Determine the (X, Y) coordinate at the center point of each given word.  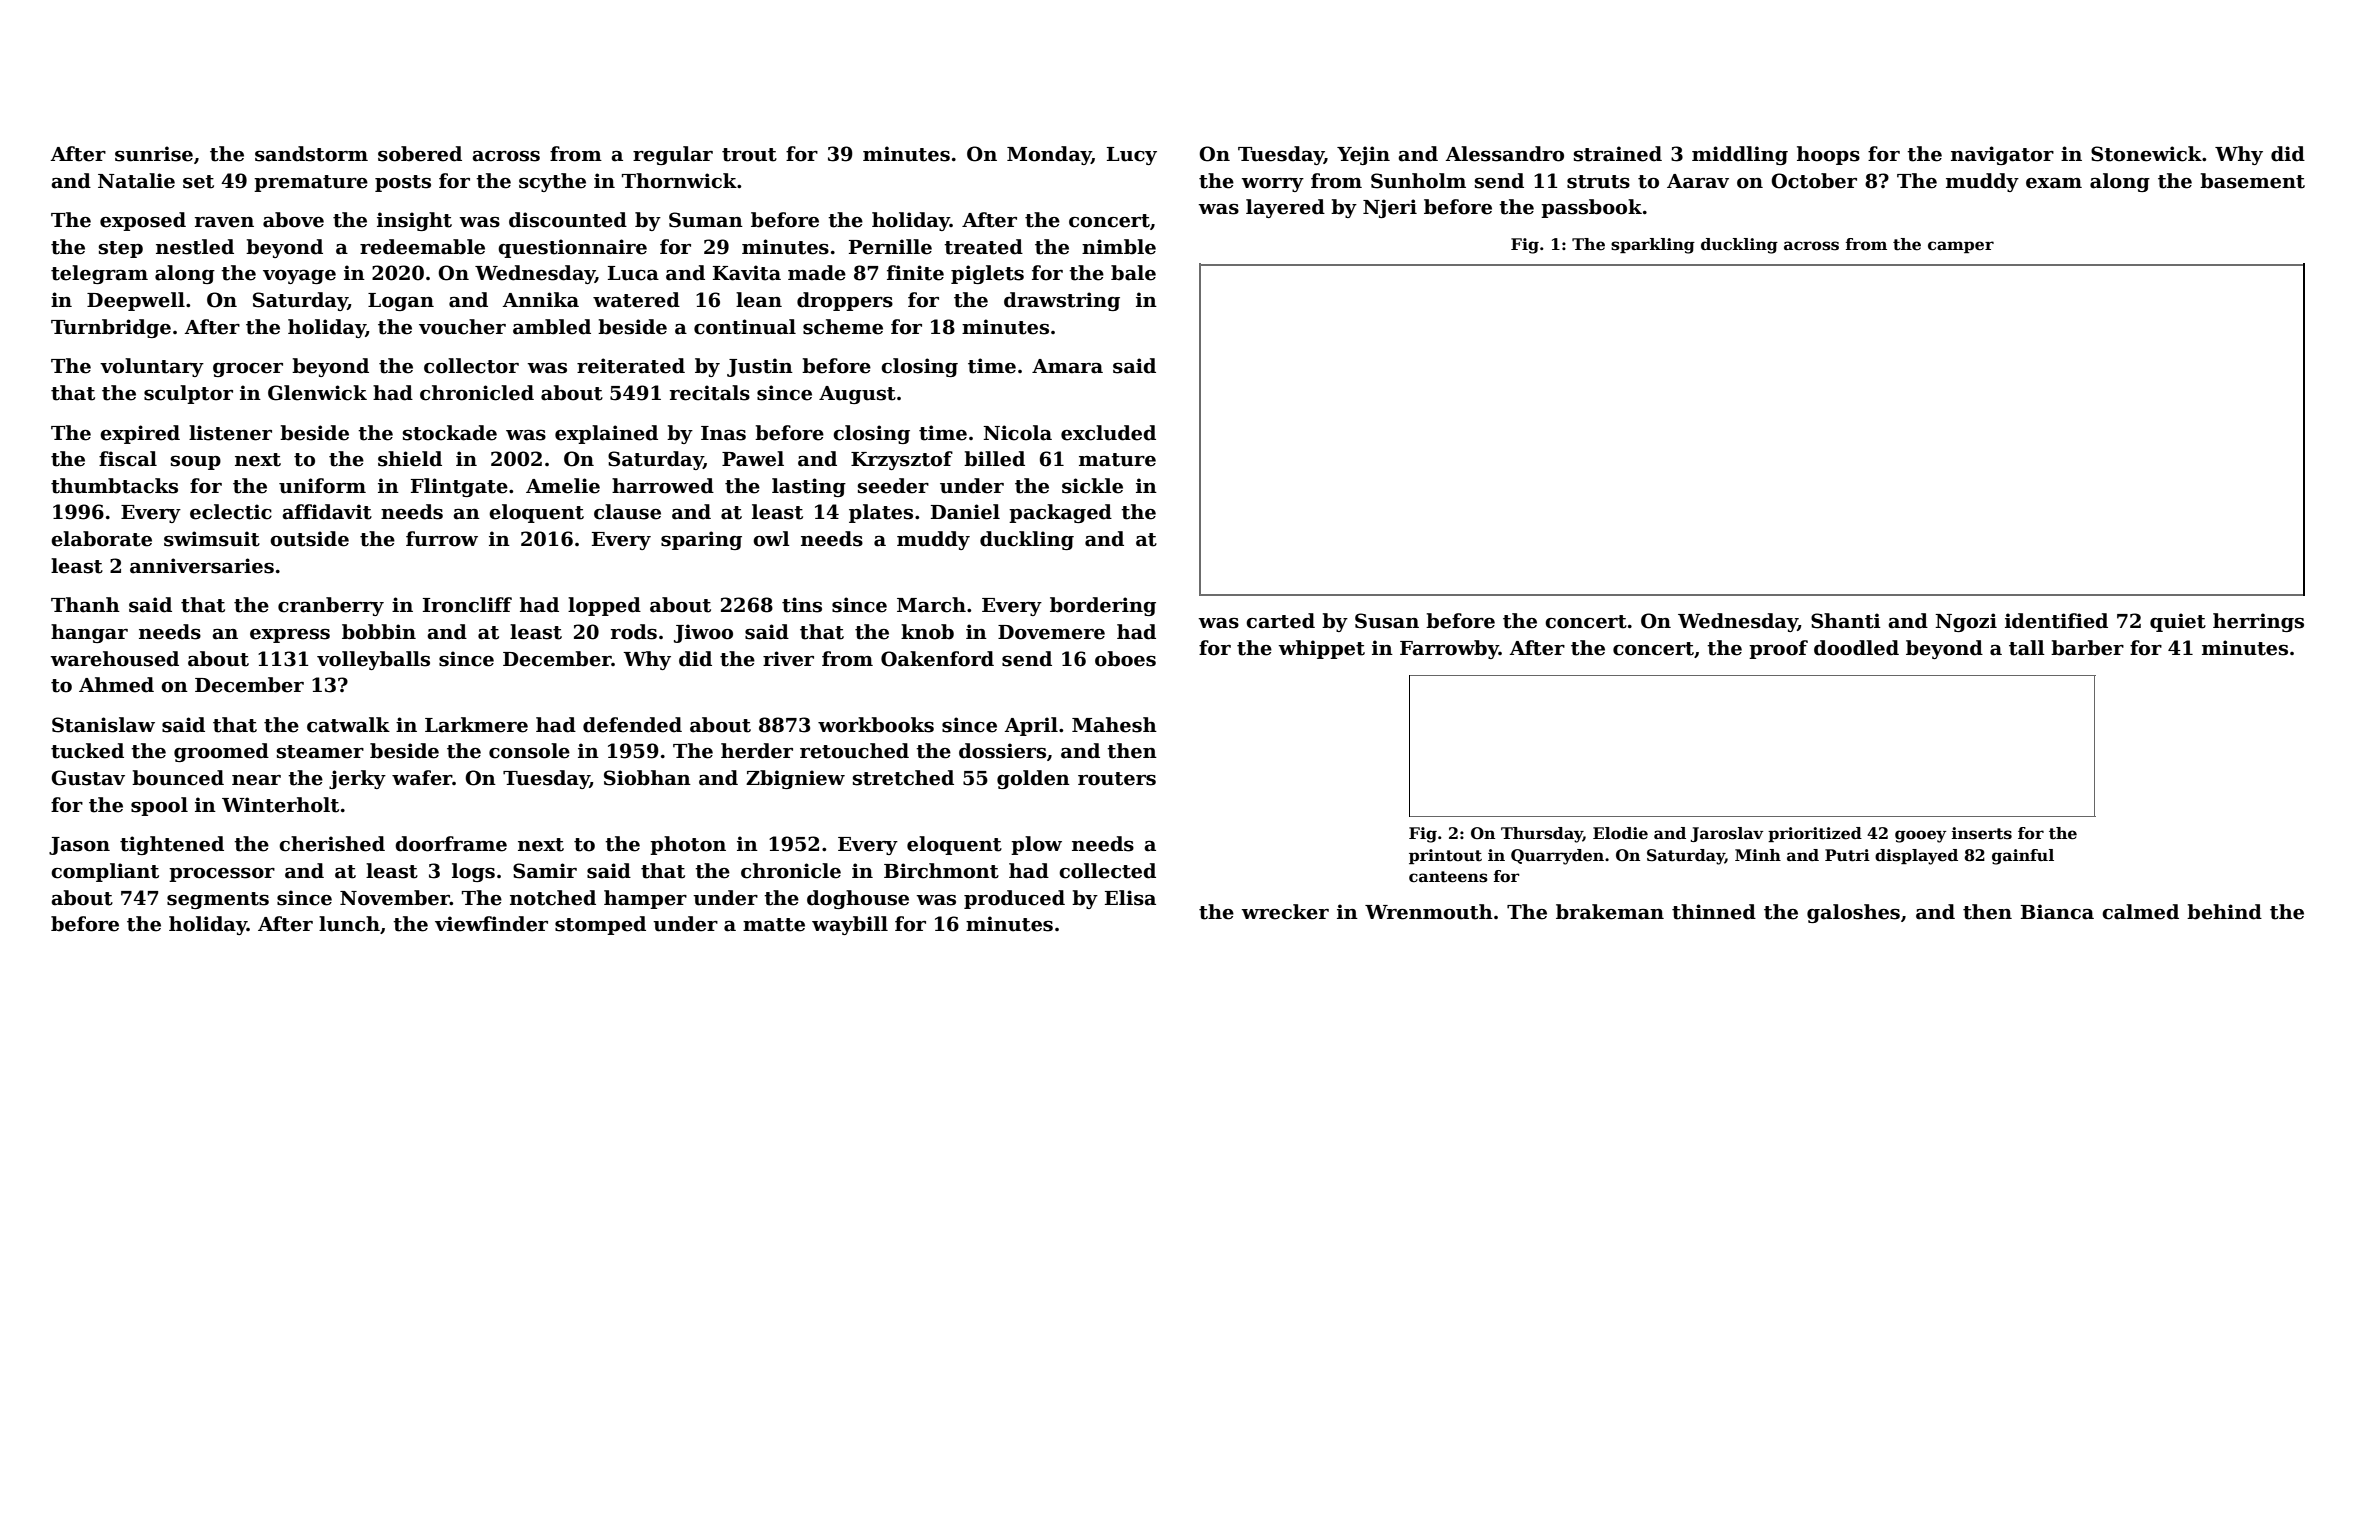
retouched (854, 751)
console (529, 751)
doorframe (451, 844)
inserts (1982, 833)
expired (140, 434)
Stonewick (2146, 154)
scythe (552, 182)
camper (1961, 247)
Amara (1067, 366)
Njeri (1390, 208)
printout (1445, 856)
